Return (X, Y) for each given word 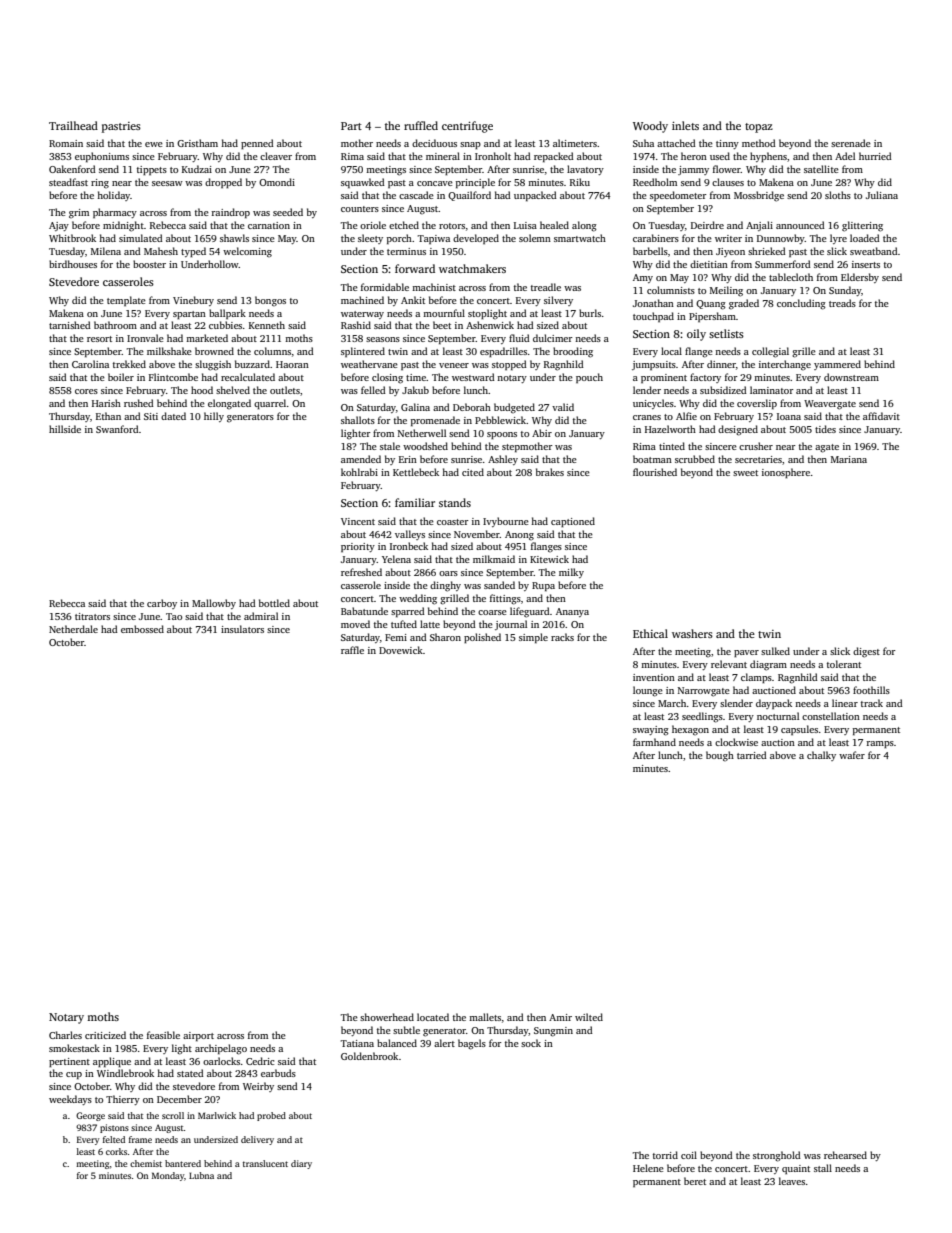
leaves (792, 1181)
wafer (852, 755)
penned (257, 144)
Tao (174, 616)
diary (301, 1164)
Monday (168, 1176)
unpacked (535, 196)
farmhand (654, 742)
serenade (851, 143)
